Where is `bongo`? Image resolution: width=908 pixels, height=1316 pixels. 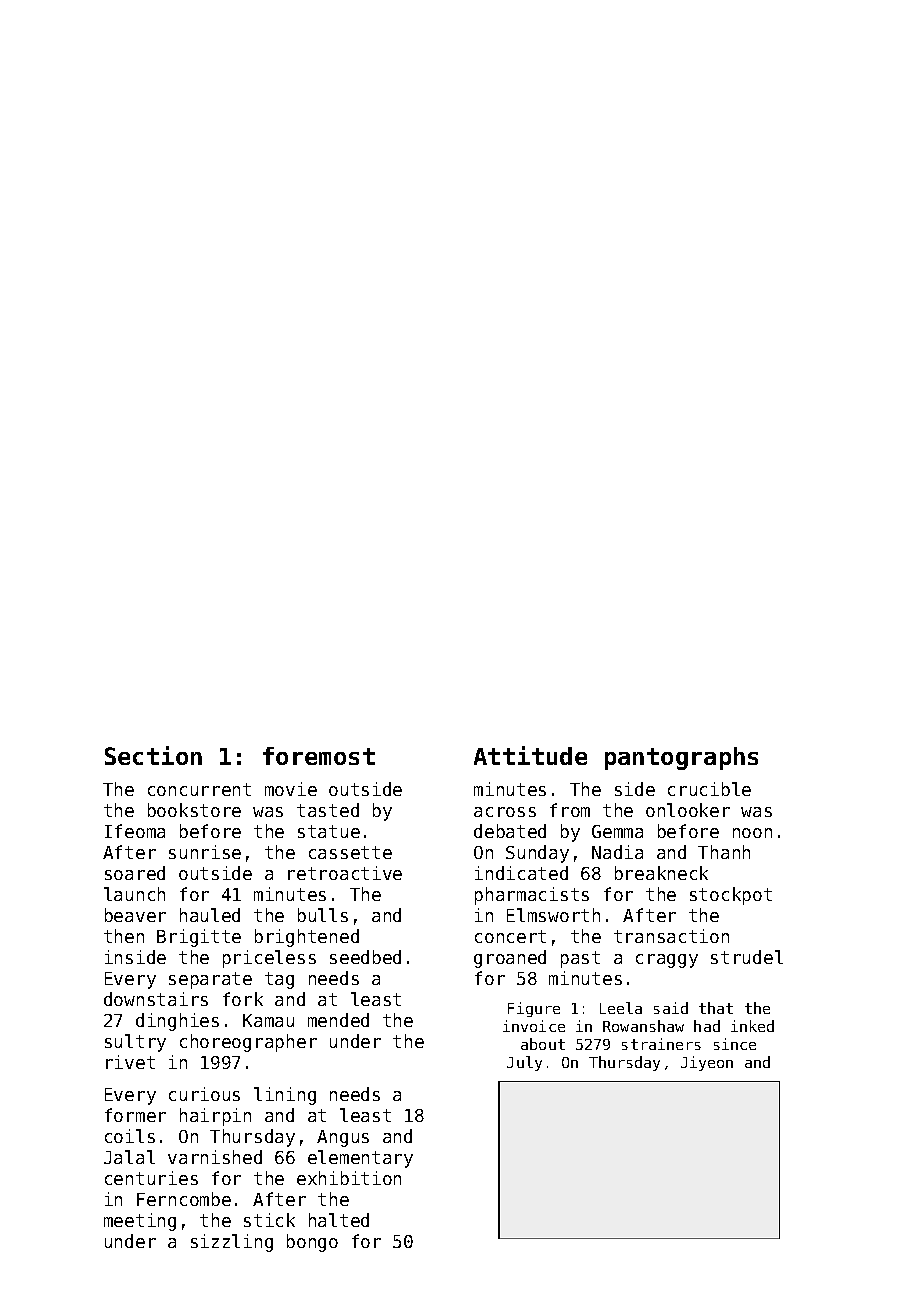
bongo is located at coordinates (312, 1243).
